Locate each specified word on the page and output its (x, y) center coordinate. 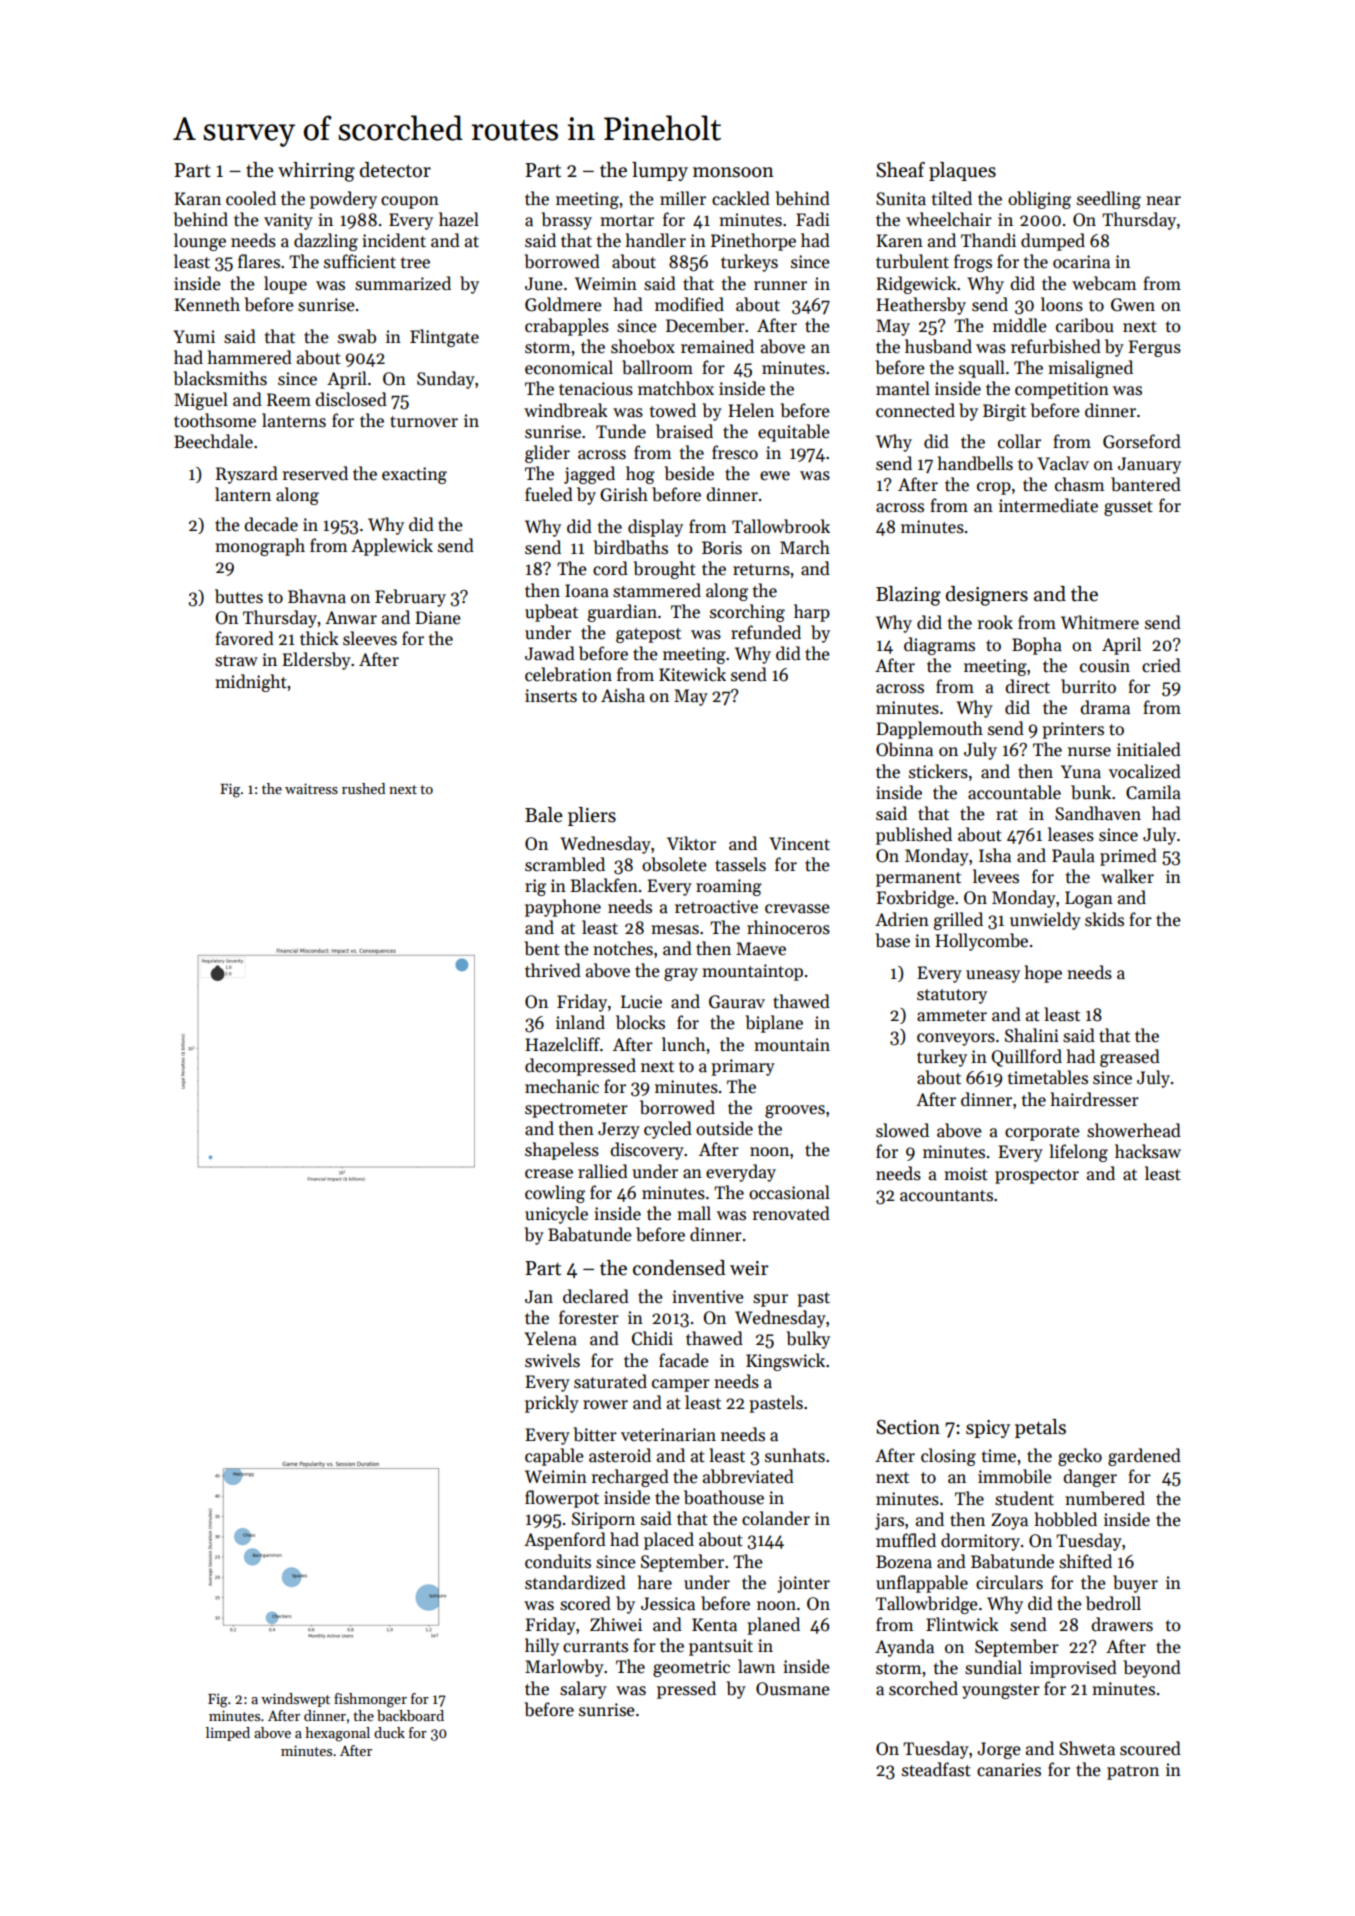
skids (1104, 919)
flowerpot (562, 1499)
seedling (1109, 200)
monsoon (733, 172)
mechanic (562, 1086)
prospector (1037, 1176)
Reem (289, 400)
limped (228, 1734)
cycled (668, 1130)
